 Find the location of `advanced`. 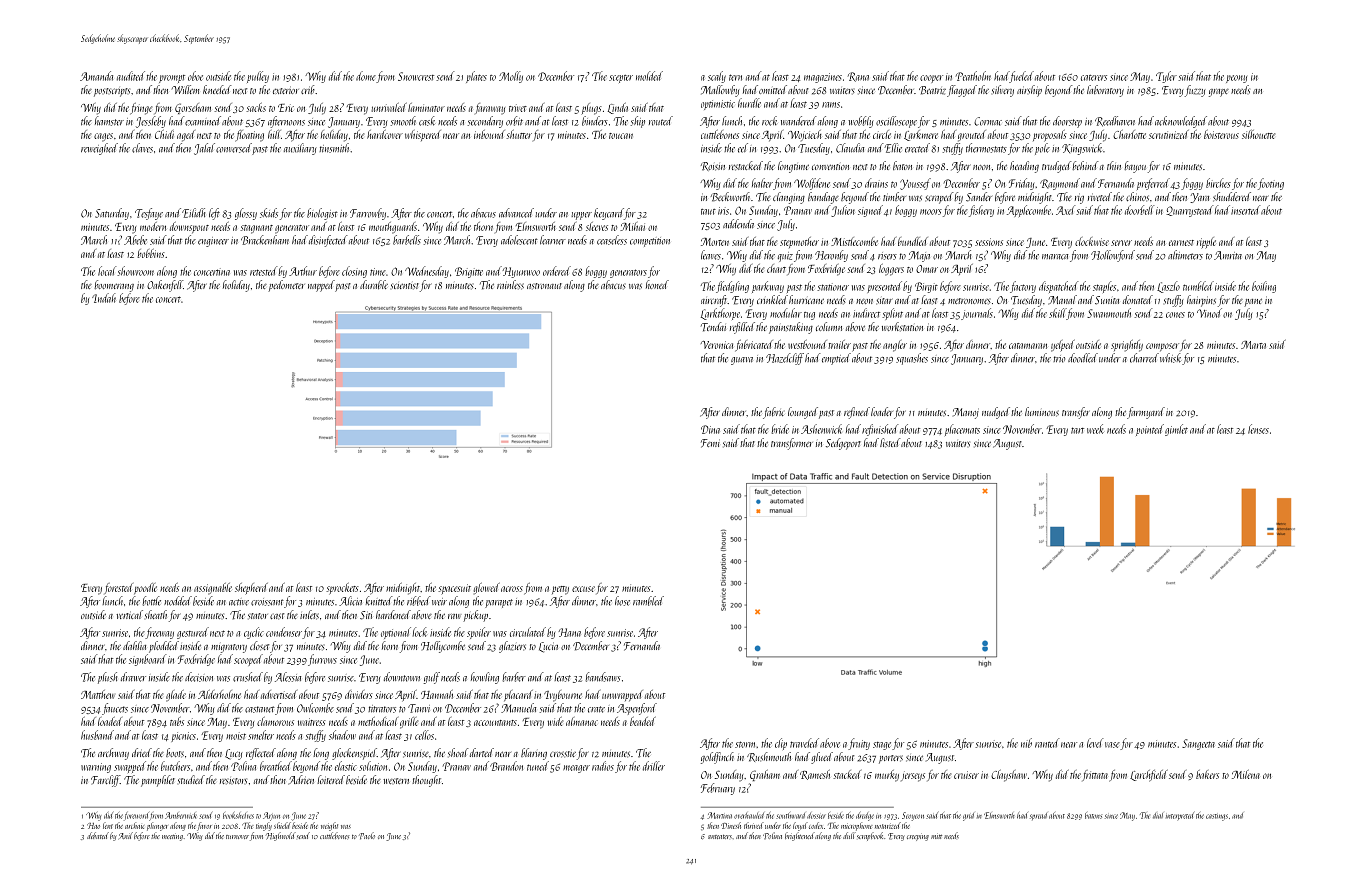

advanced is located at coordinates (516, 213).
